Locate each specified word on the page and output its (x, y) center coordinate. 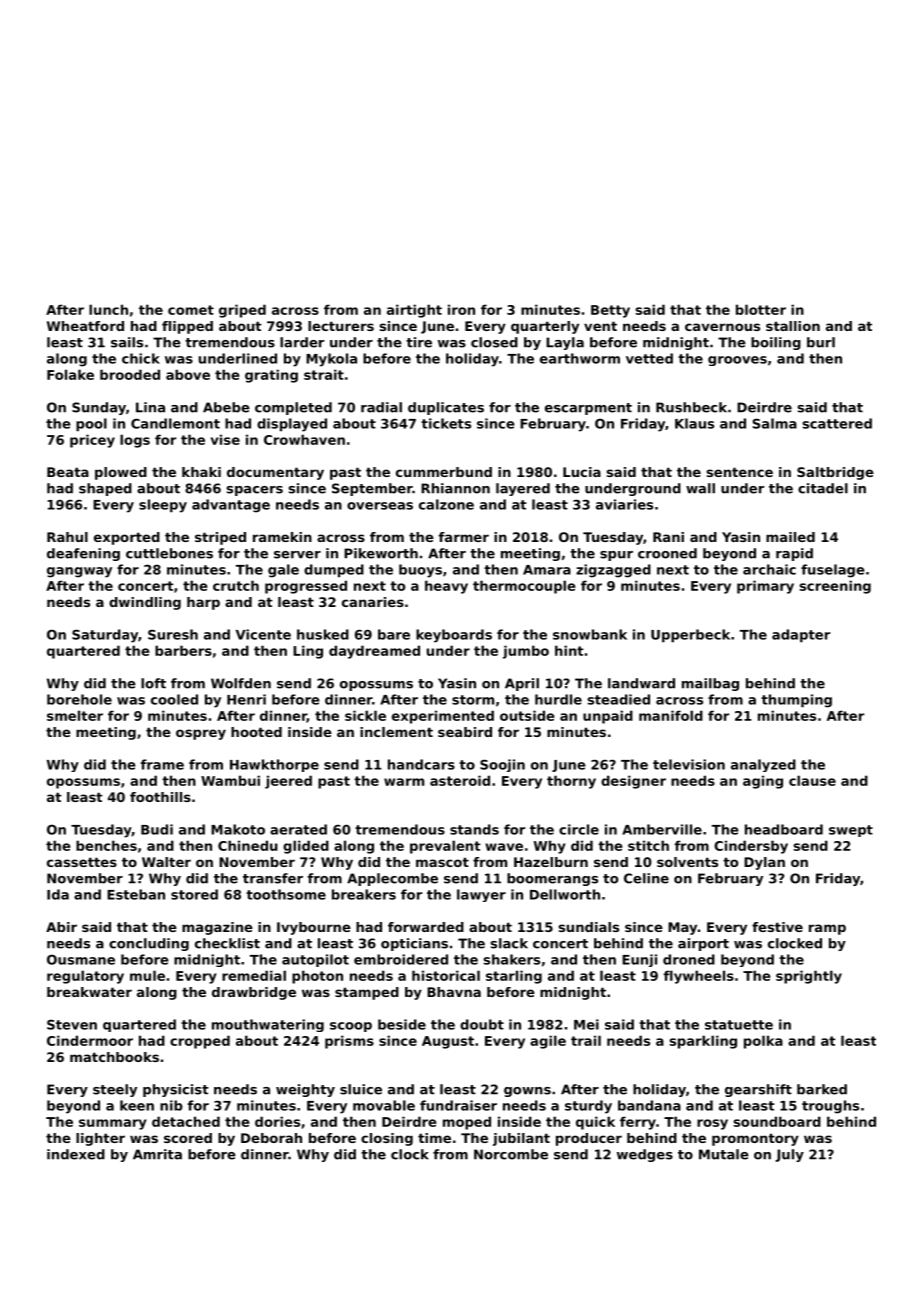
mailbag (710, 684)
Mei (586, 1024)
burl (821, 342)
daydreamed (374, 652)
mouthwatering (268, 1025)
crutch (236, 585)
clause (812, 780)
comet (191, 310)
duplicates (446, 408)
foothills (160, 797)
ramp (827, 929)
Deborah (271, 1138)
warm (404, 782)
